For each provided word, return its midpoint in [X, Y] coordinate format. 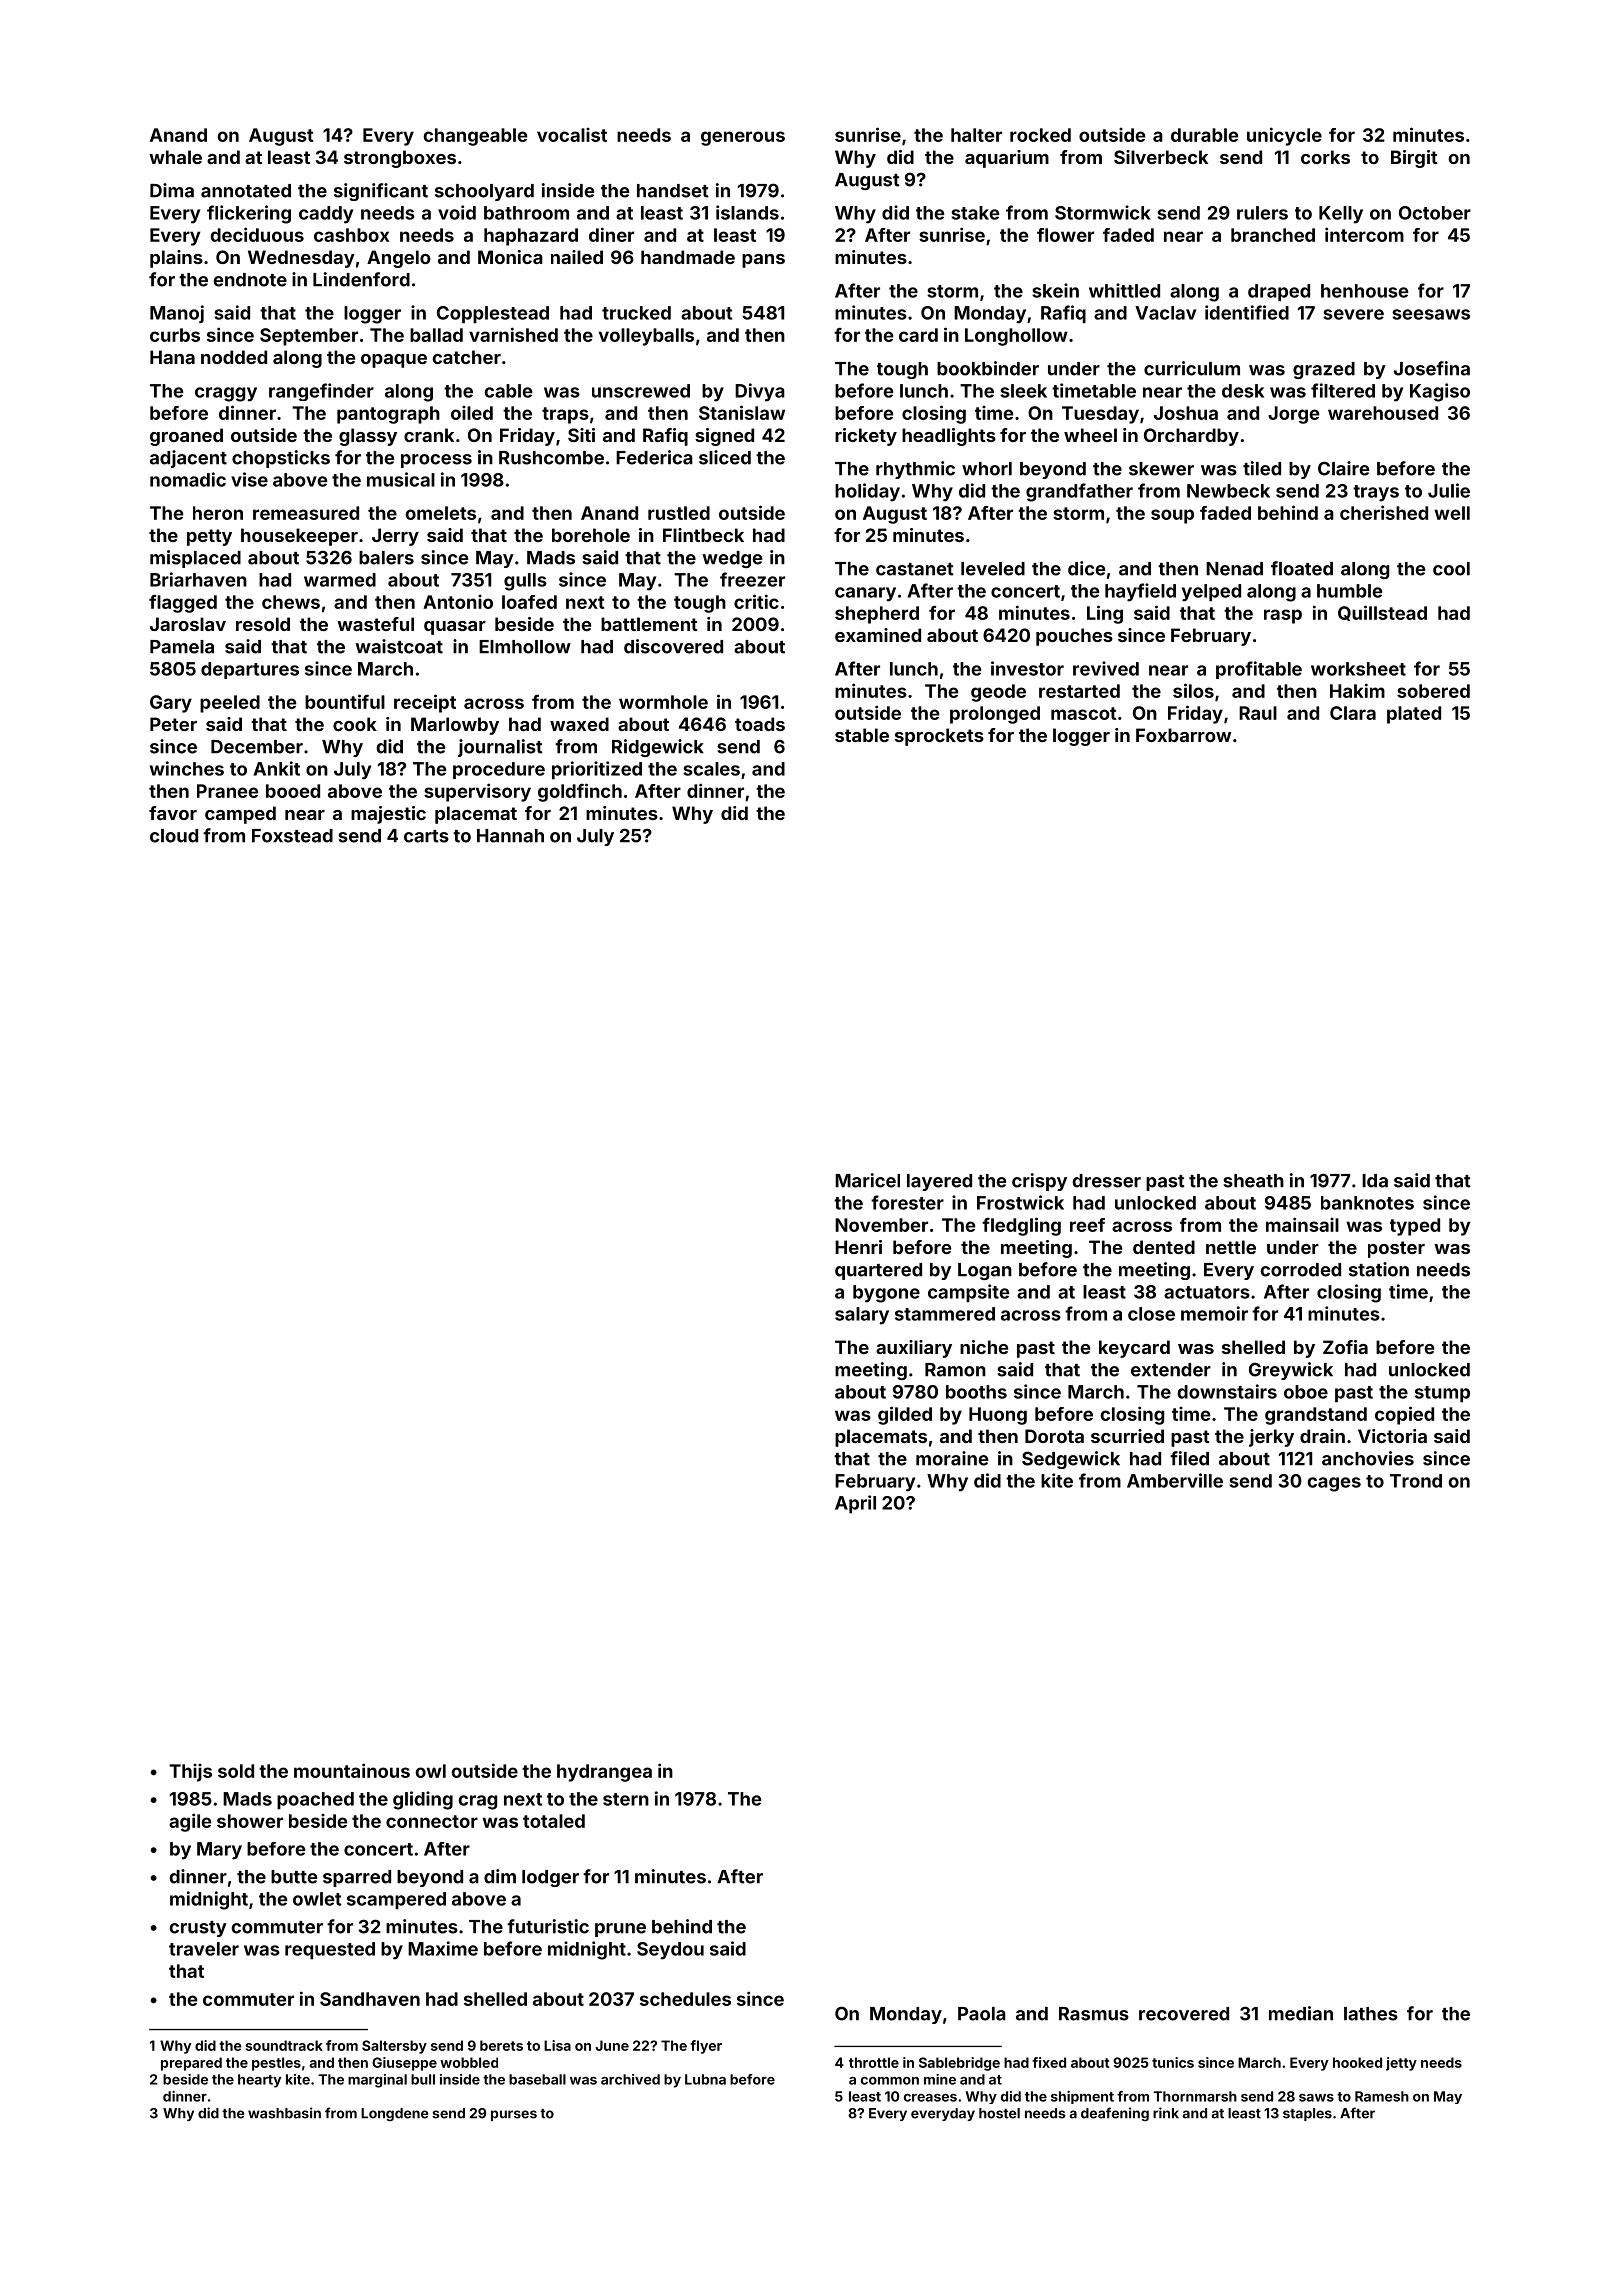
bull [423, 2079]
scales [711, 769]
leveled [993, 569]
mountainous [352, 1770]
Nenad [1234, 569]
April [855, 1504]
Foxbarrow [1183, 735]
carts [426, 836]
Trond [1416, 1481]
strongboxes [400, 159]
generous [743, 138]
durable [1204, 135]
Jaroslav [188, 624]
